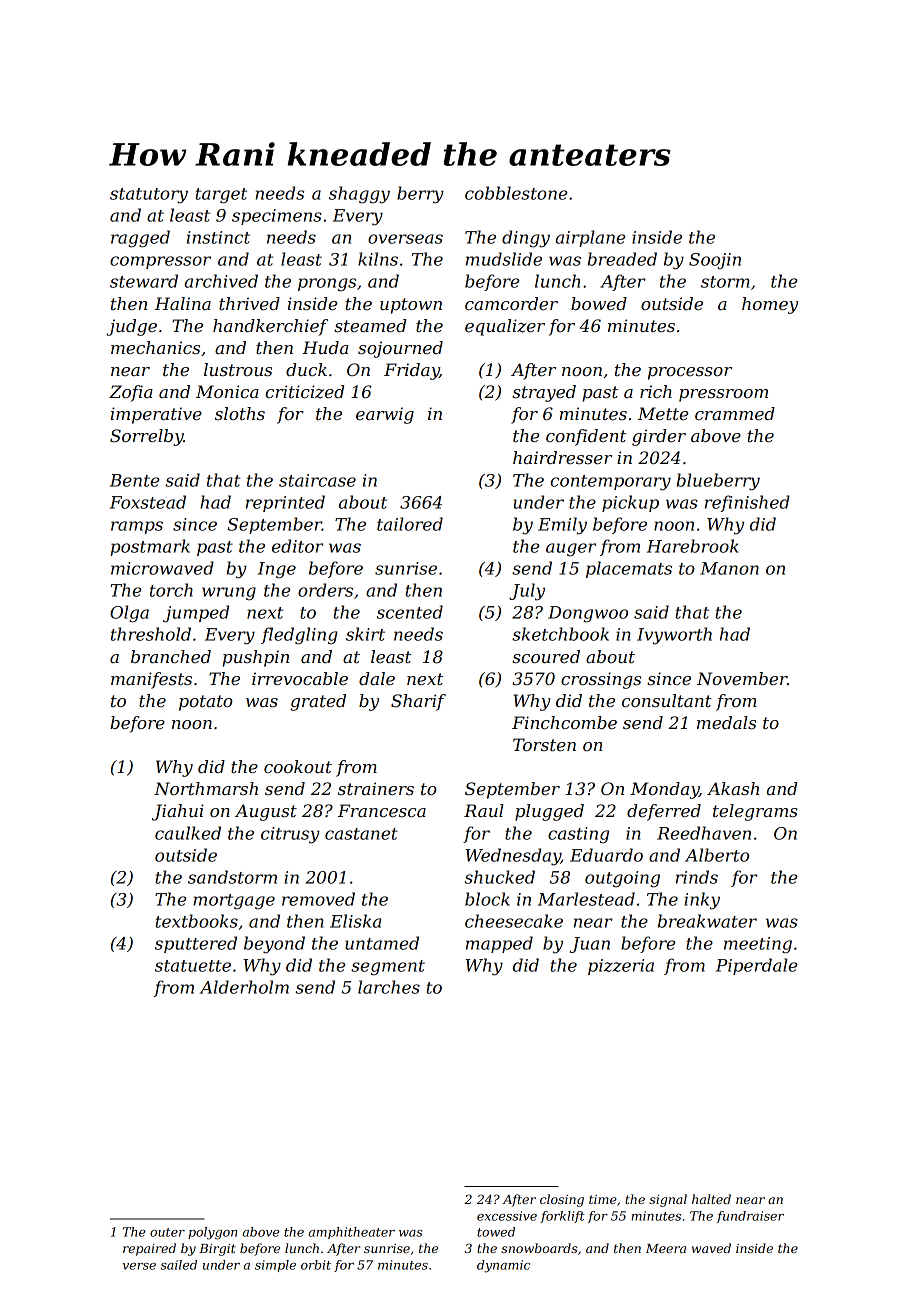 Image resolution: width=908 pixels, height=1316 pixels. I want to click on sailed, so click(178, 1265).
